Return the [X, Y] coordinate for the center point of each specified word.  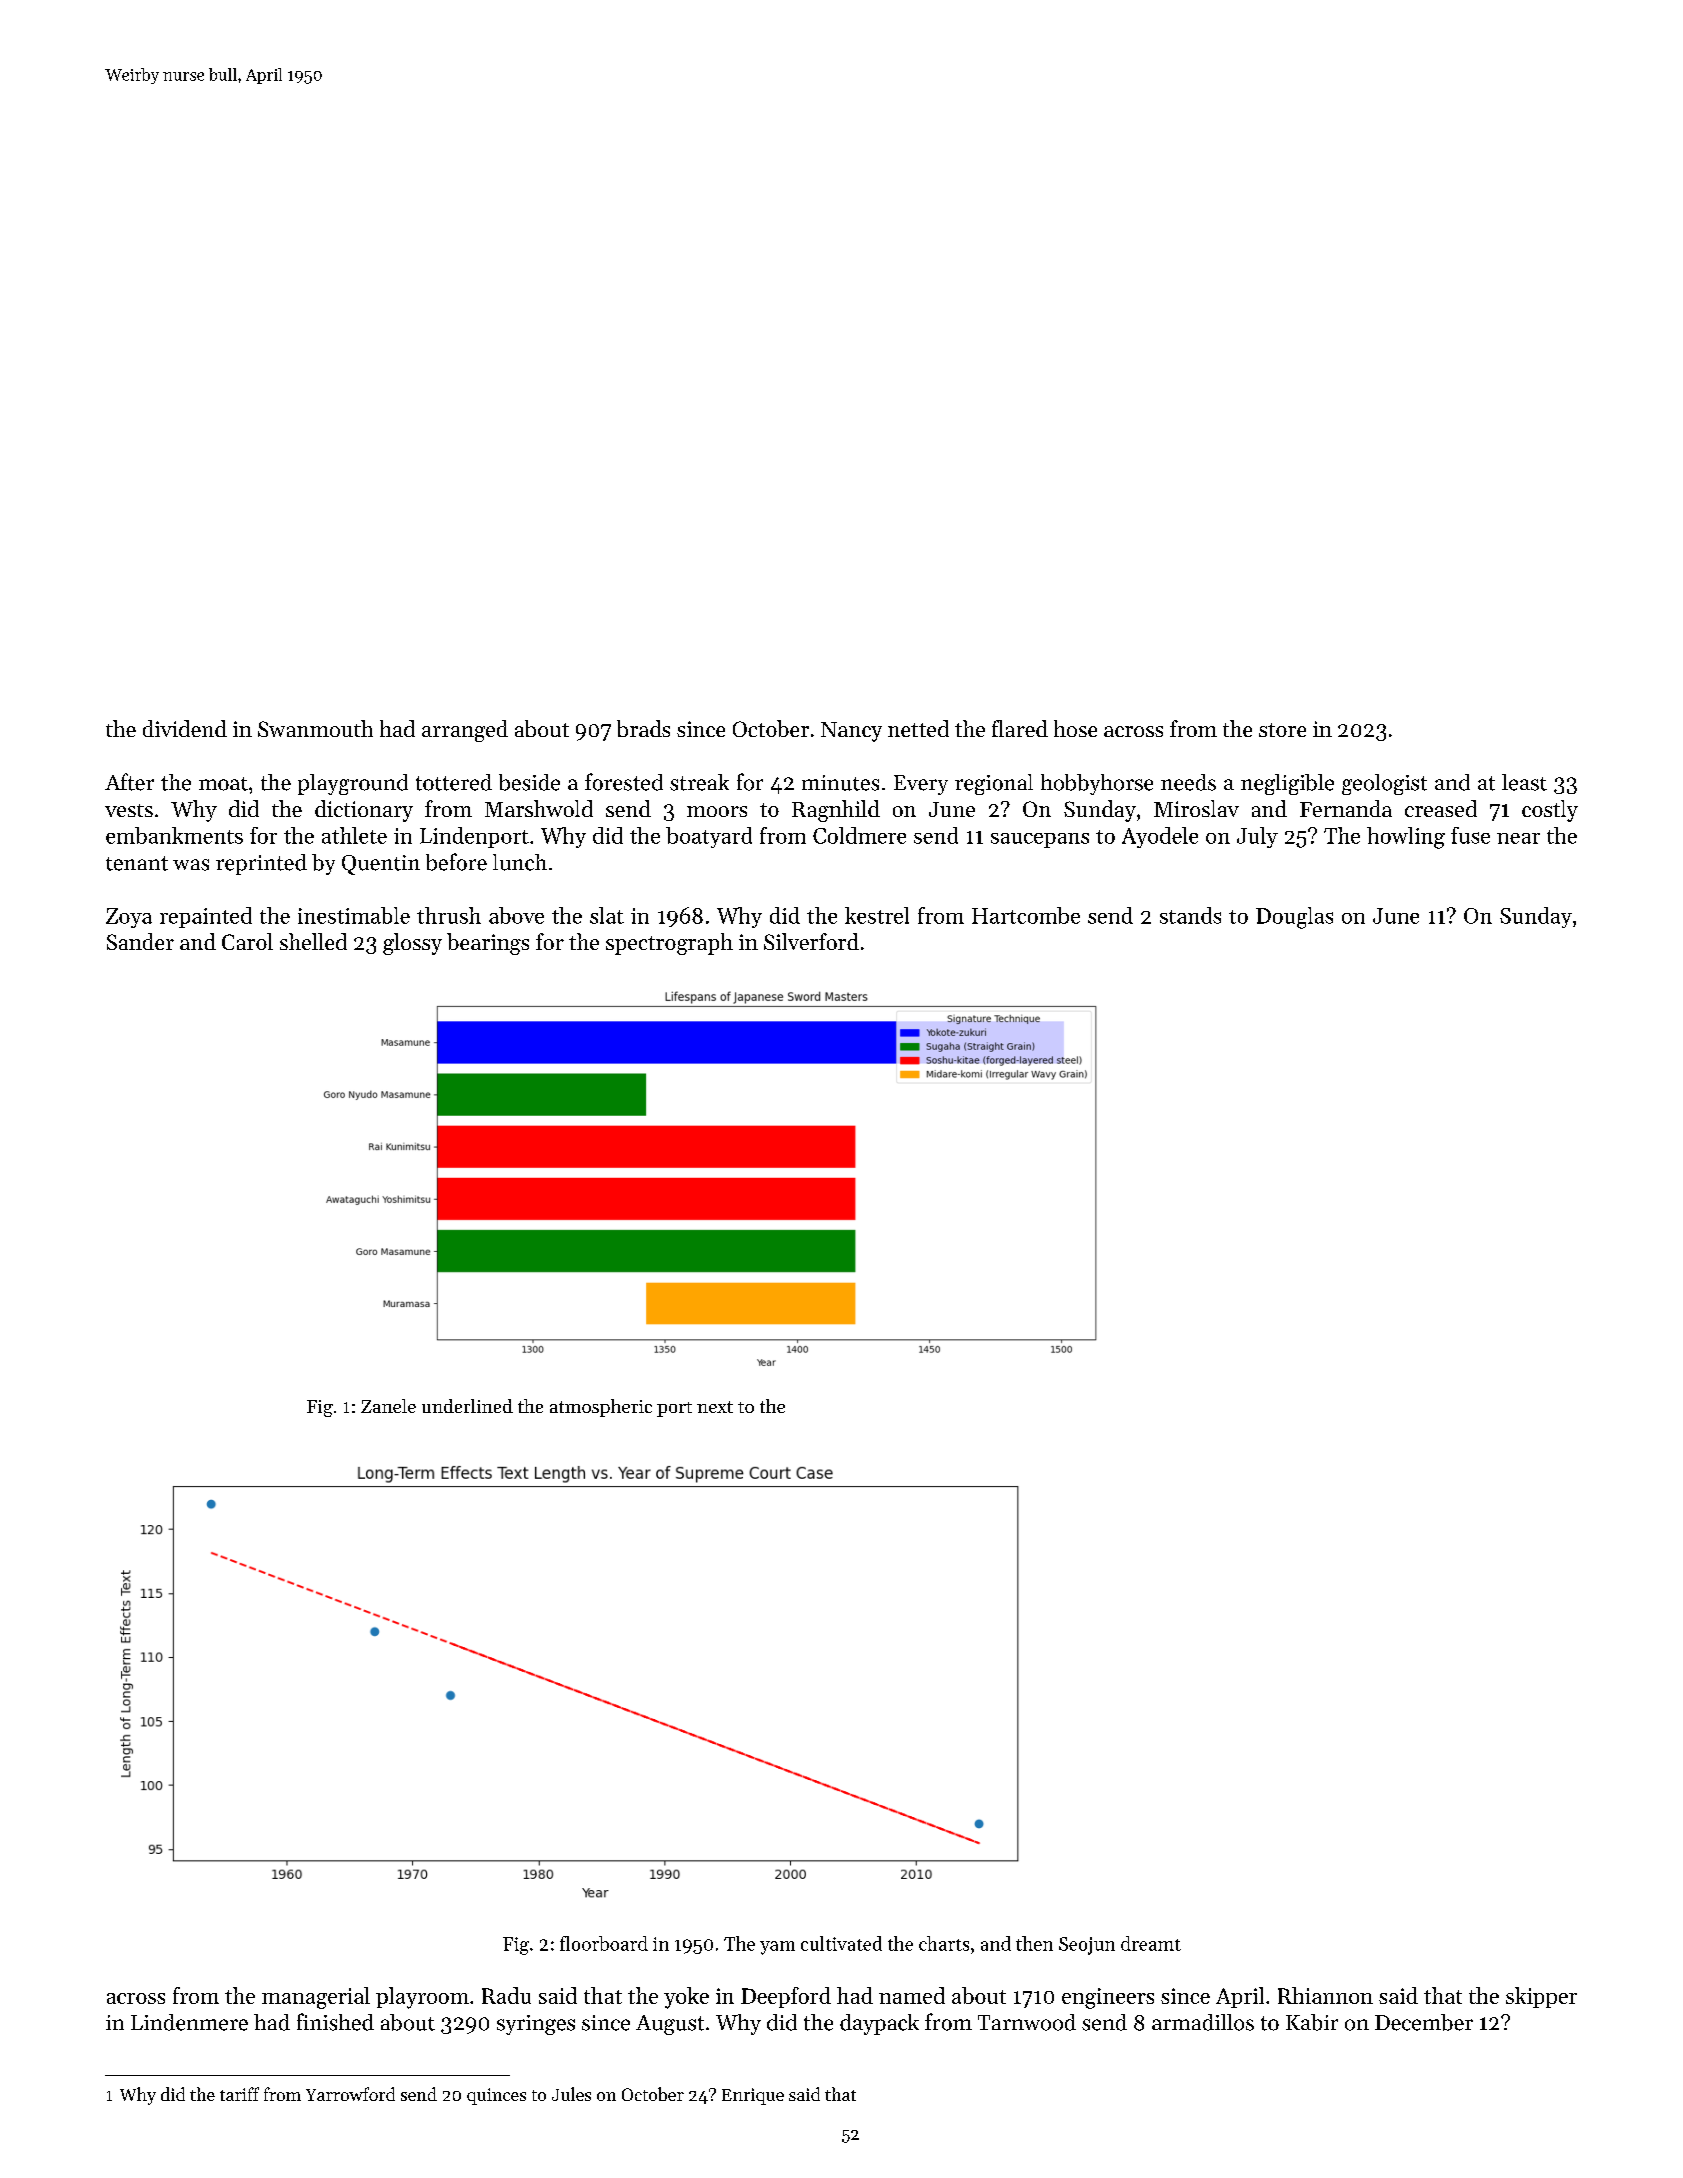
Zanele [388, 1406]
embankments [174, 835]
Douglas [1294, 918]
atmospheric [601, 1408]
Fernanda [1346, 808]
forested [624, 782]
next [715, 1407]
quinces [496, 2096]
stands [1190, 915]
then [1034, 1943]
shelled [313, 941]
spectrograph [669, 944]
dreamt [1151, 1943]
